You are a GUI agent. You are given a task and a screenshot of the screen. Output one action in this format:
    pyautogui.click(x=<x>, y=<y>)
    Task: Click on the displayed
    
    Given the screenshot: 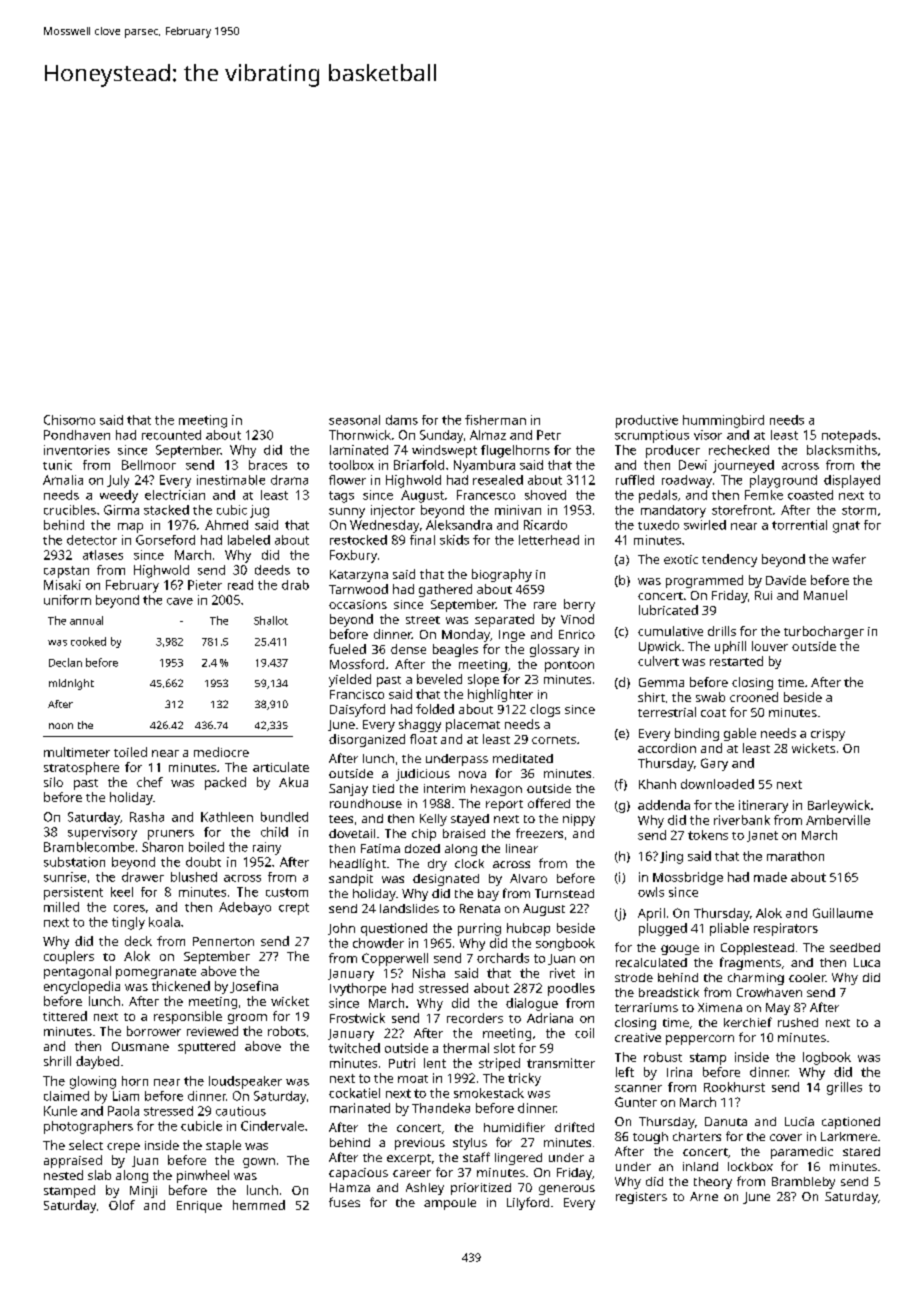 What is the action you would take?
    pyautogui.click(x=852, y=481)
